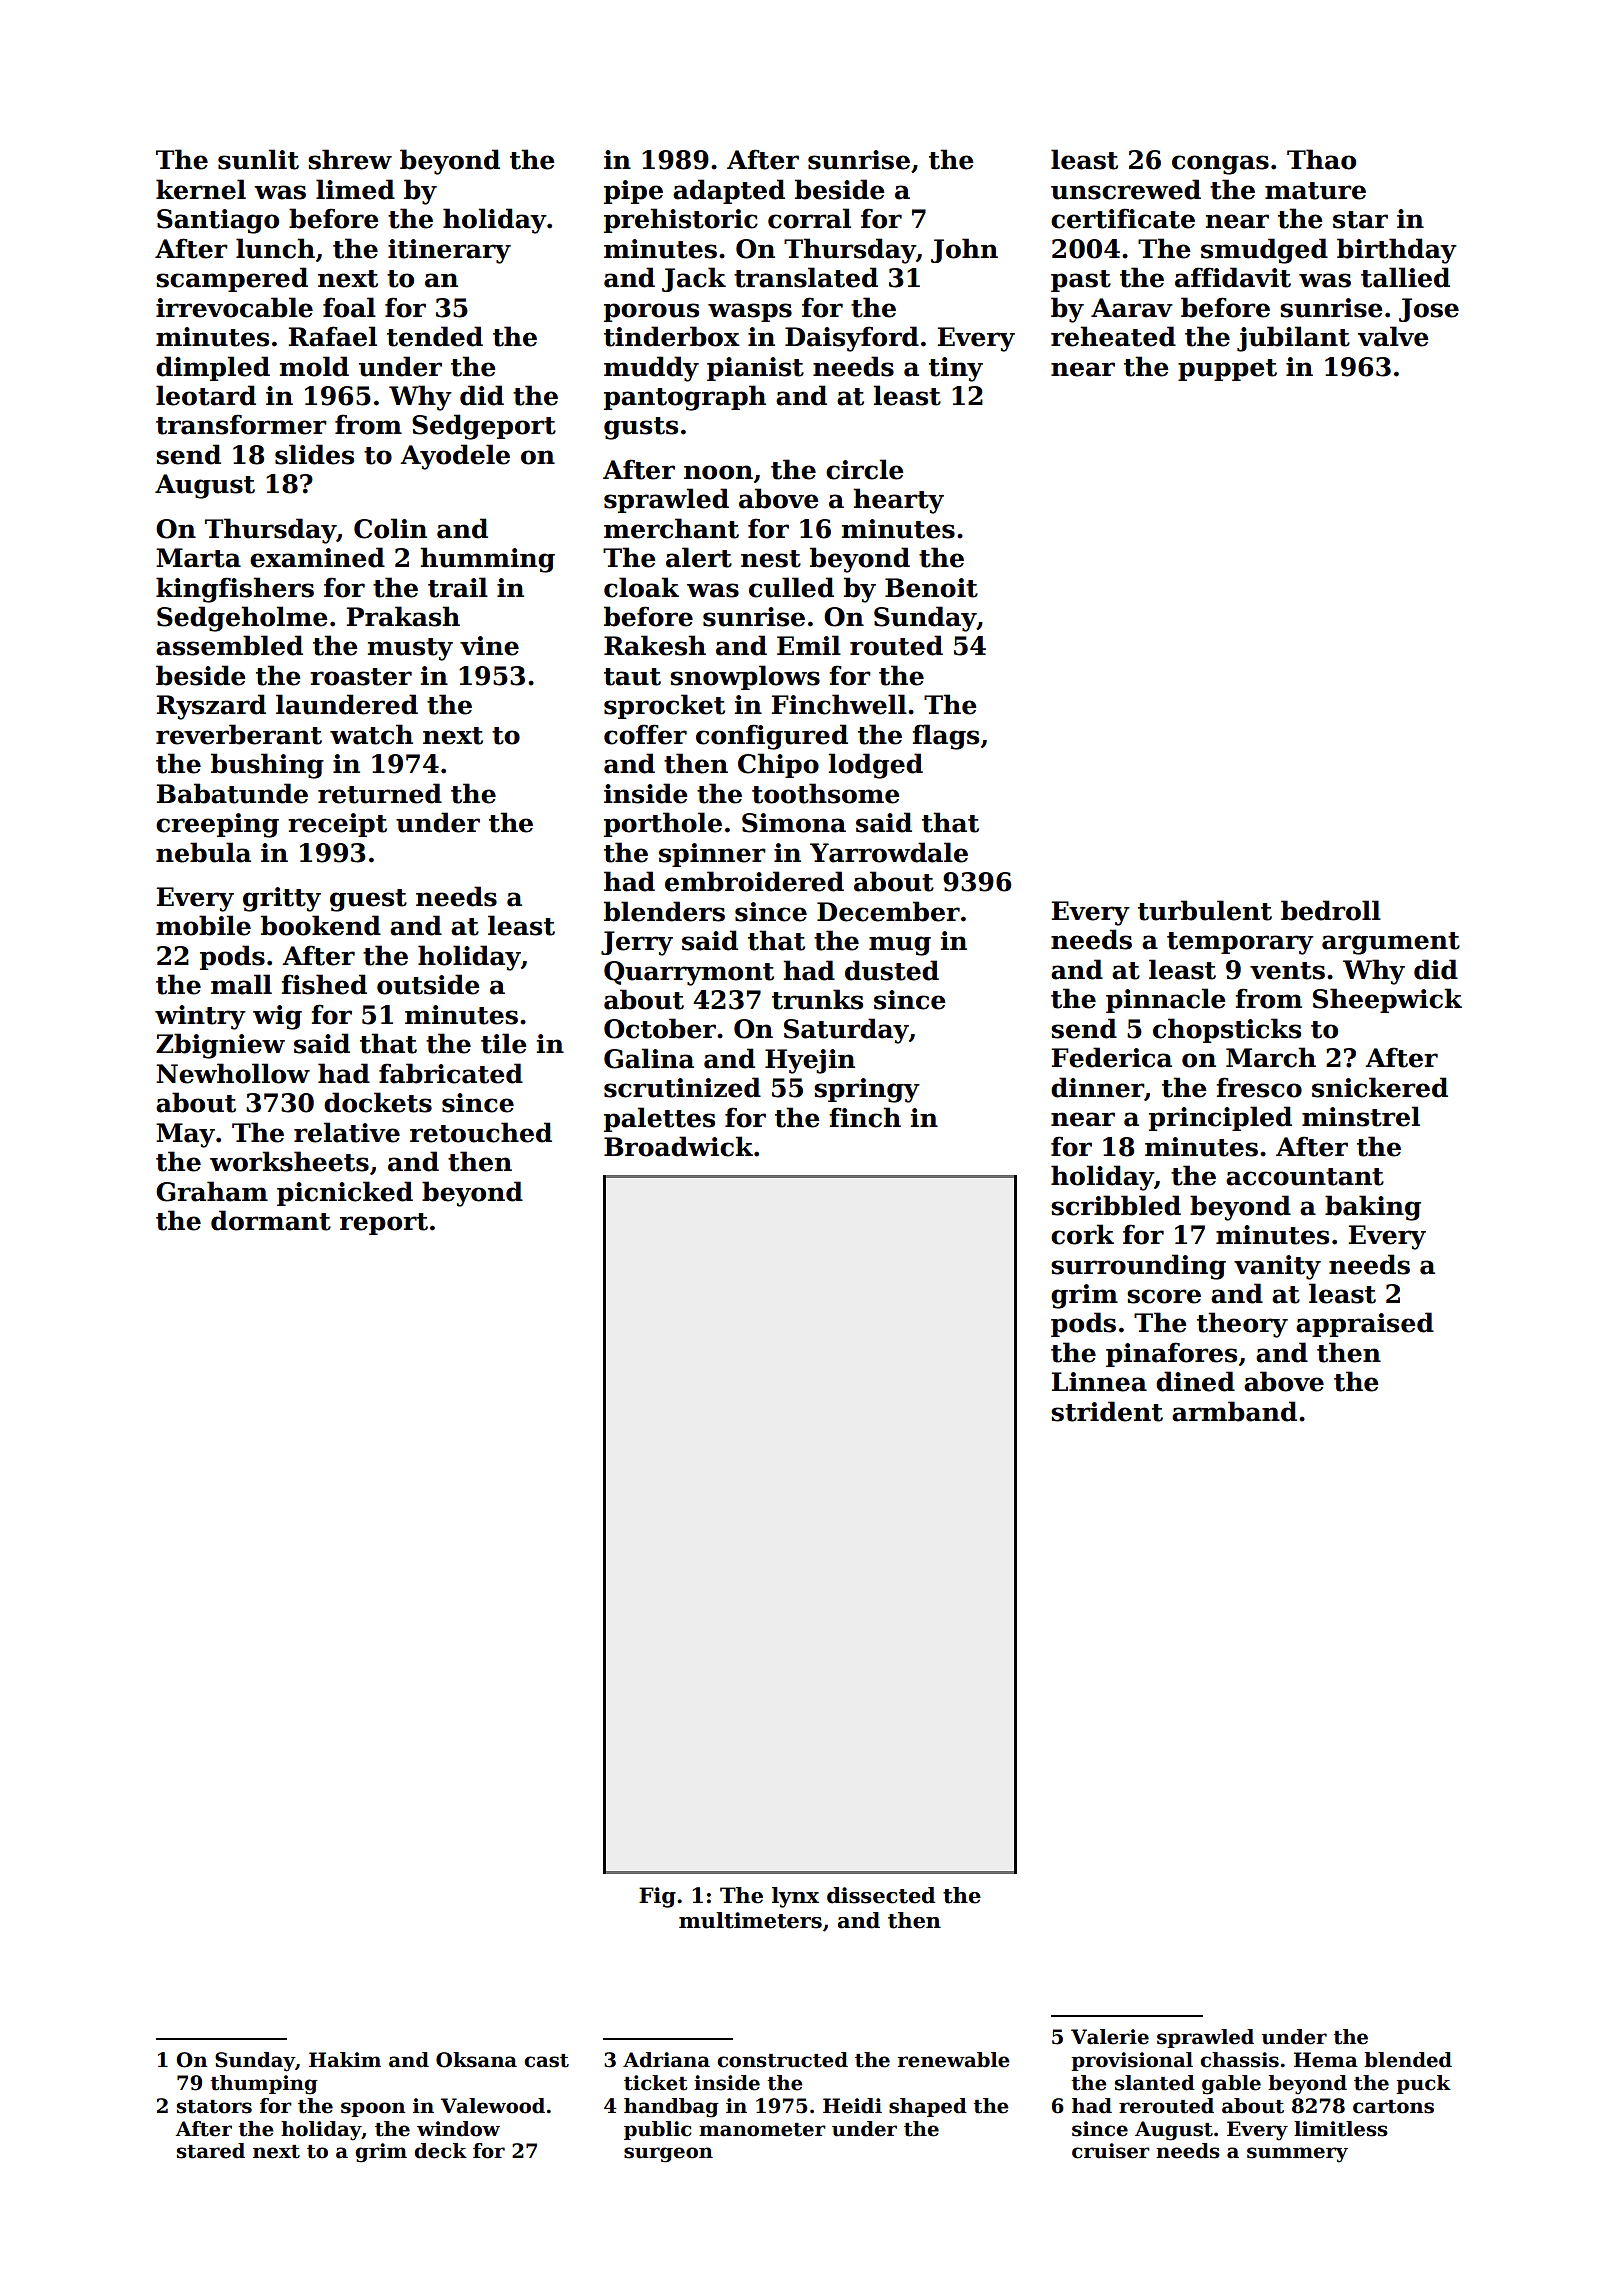 This screenshot has width=1620, height=2292. What do you see at coordinates (481, 1132) in the screenshot?
I see `retouched` at bounding box center [481, 1132].
